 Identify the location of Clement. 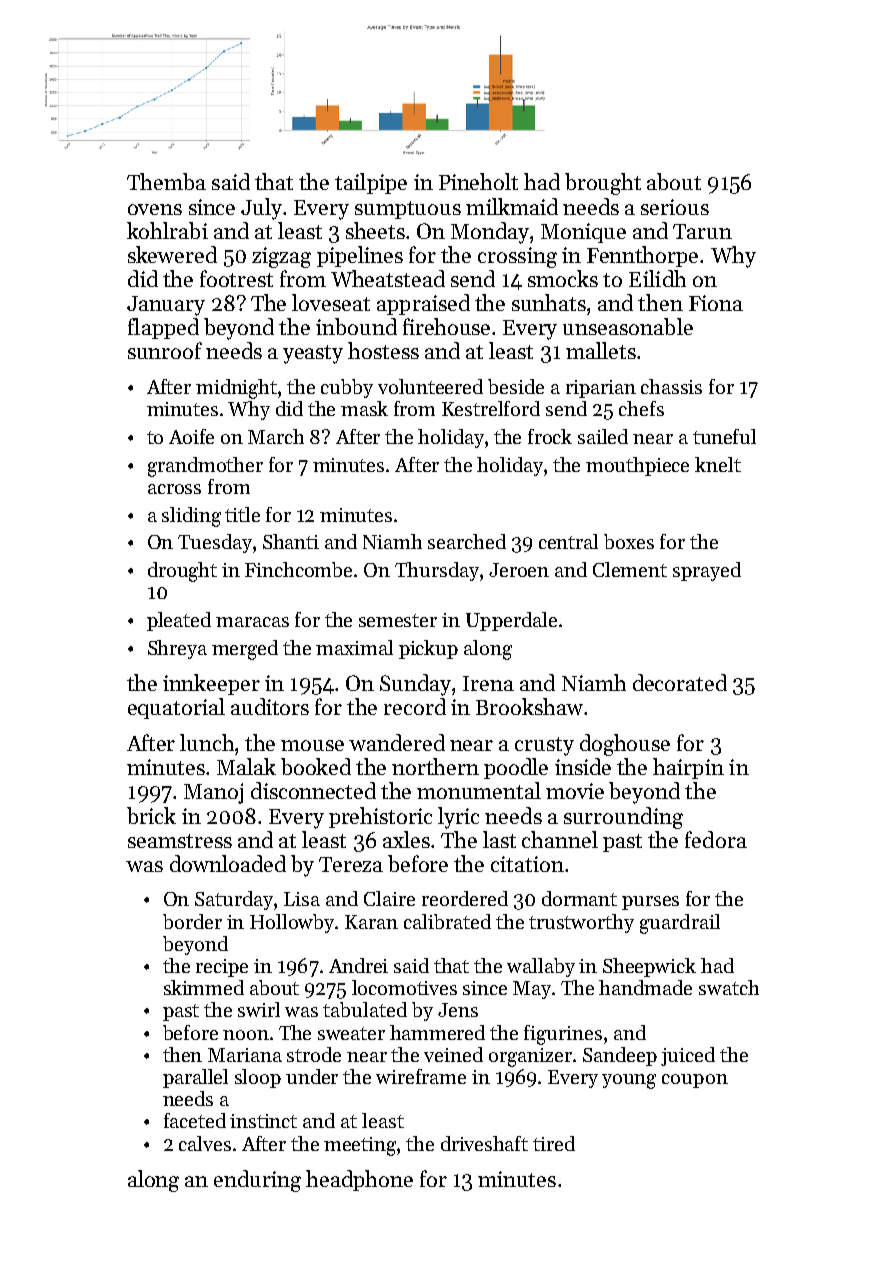
(630, 569).
